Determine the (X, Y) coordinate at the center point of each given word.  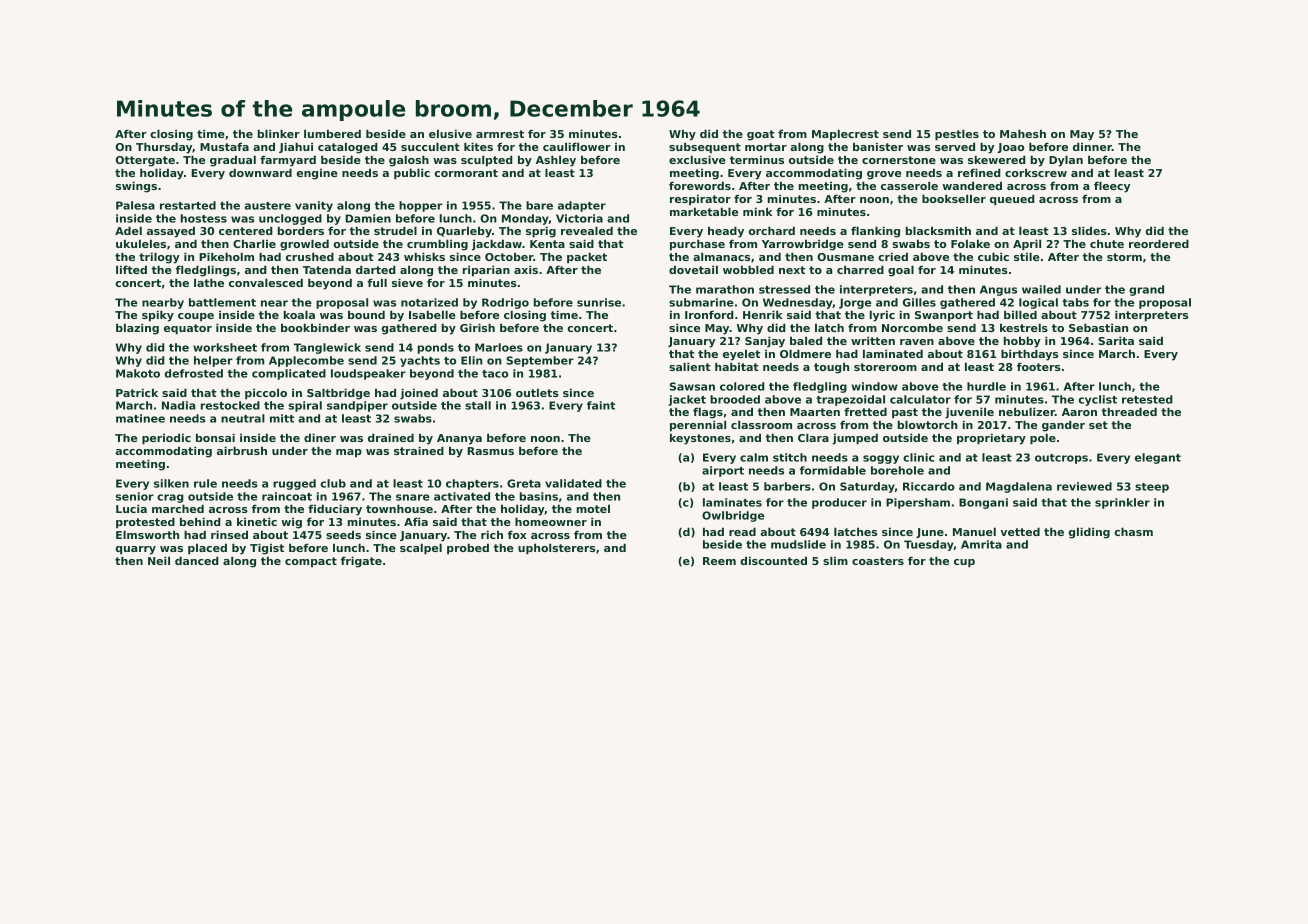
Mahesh (1023, 133)
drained (391, 437)
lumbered (332, 133)
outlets (537, 392)
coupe (196, 317)
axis (526, 269)
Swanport (944, 316)
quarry (136, 550)
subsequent (705, 148)
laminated (893, 353)
